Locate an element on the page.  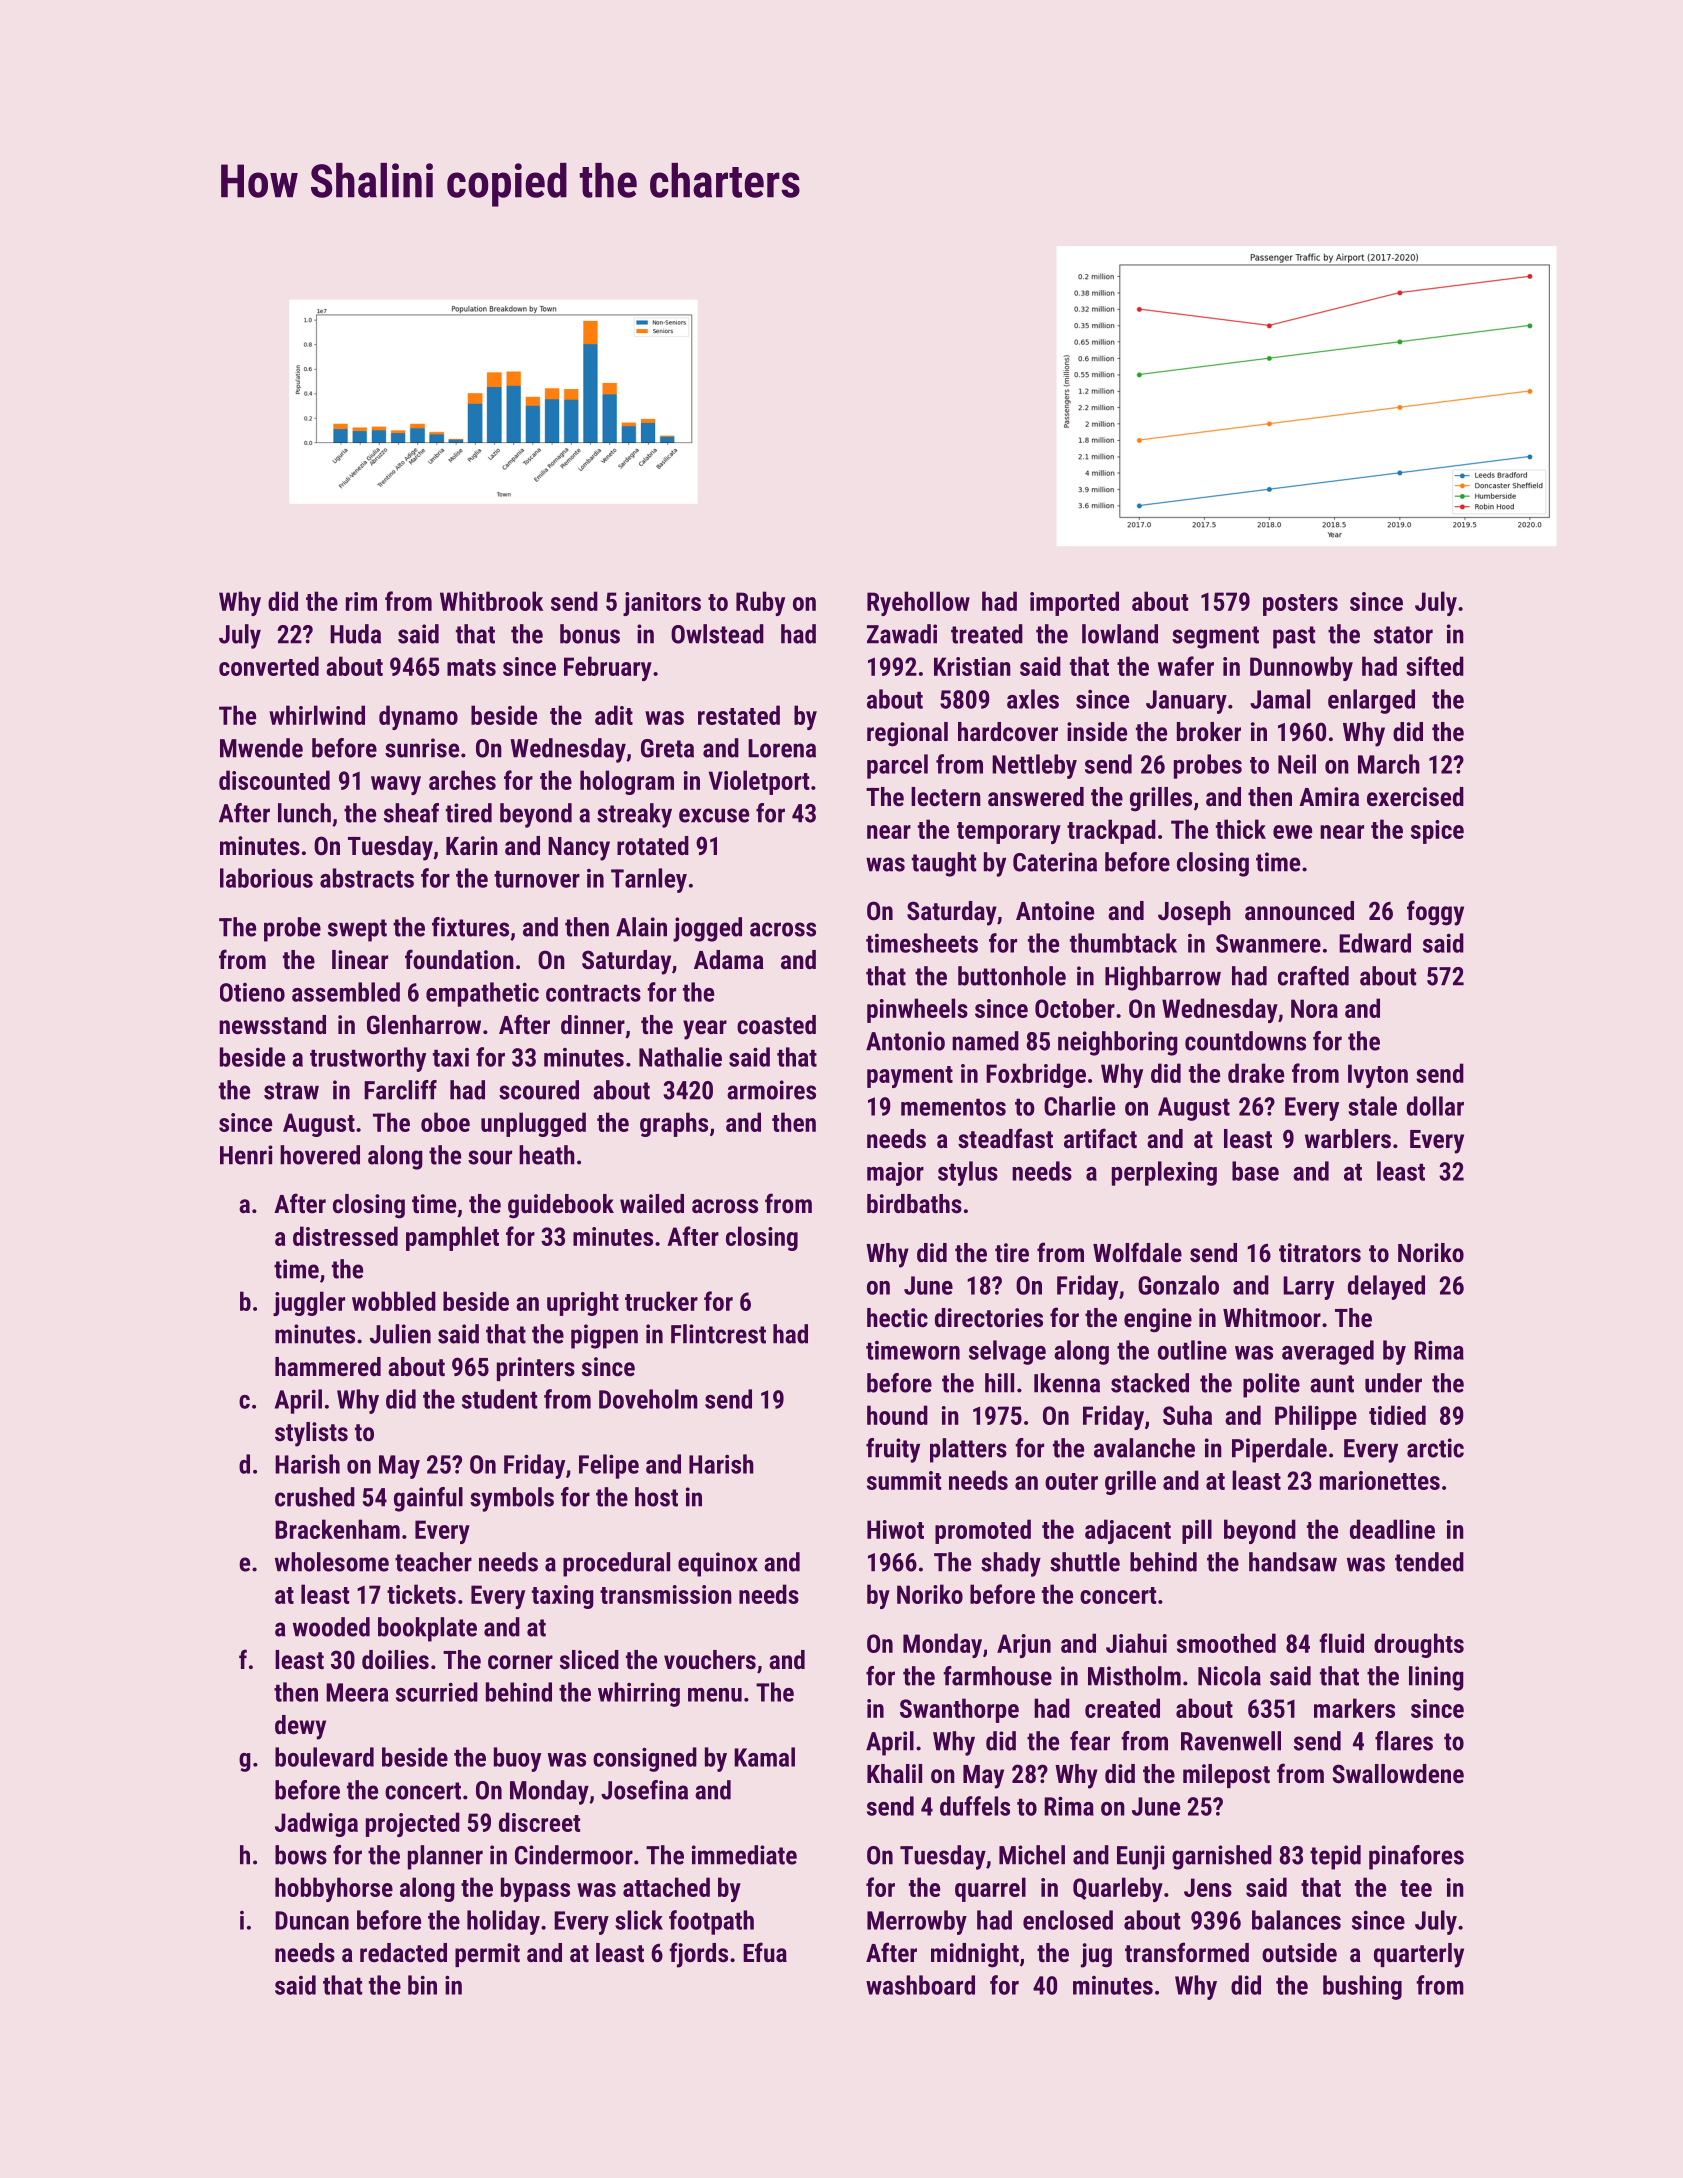
Huda is located at coordinates (355, 634).
